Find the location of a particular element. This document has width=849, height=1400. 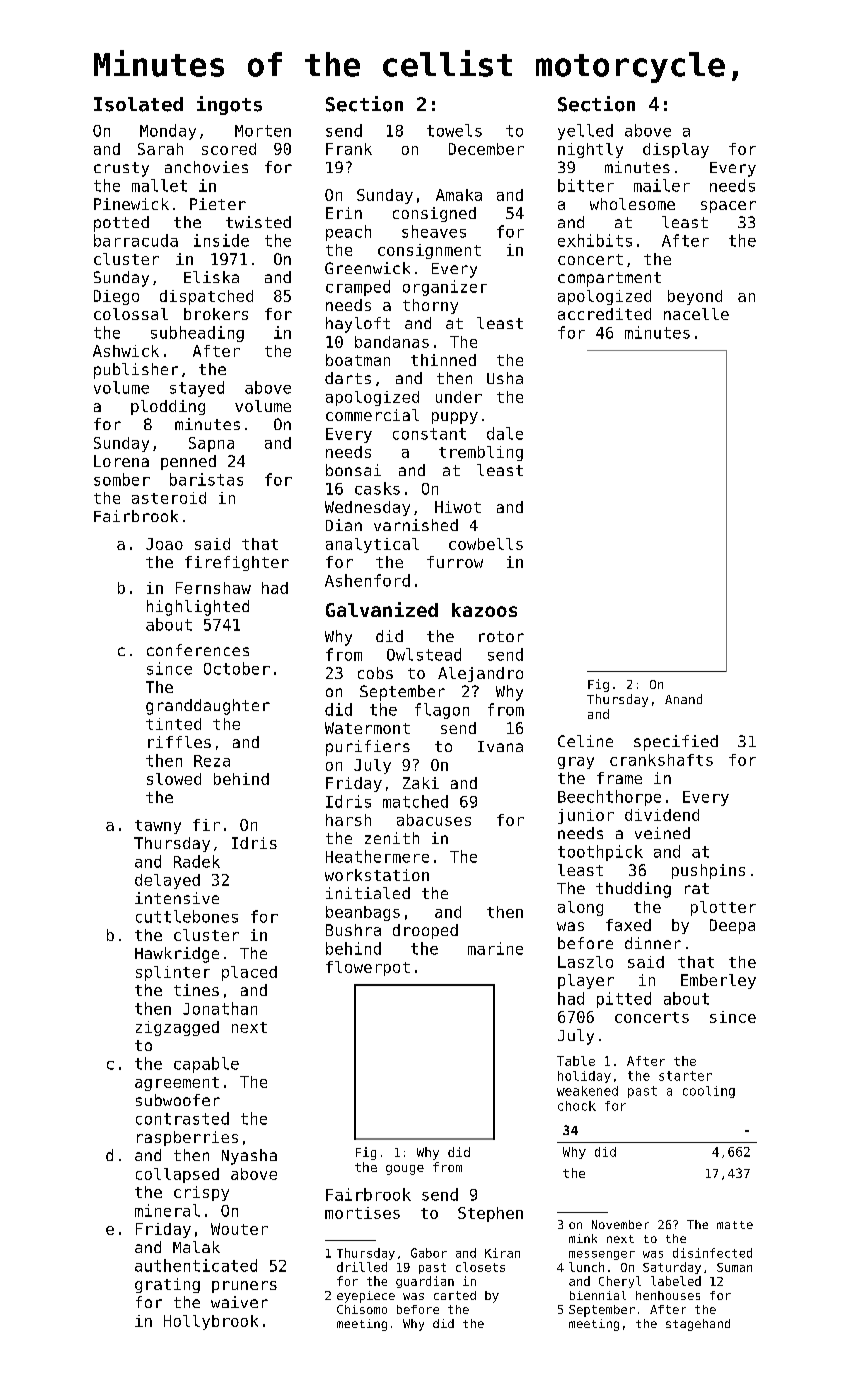

gouge is located at coordinates (405, 1170).
